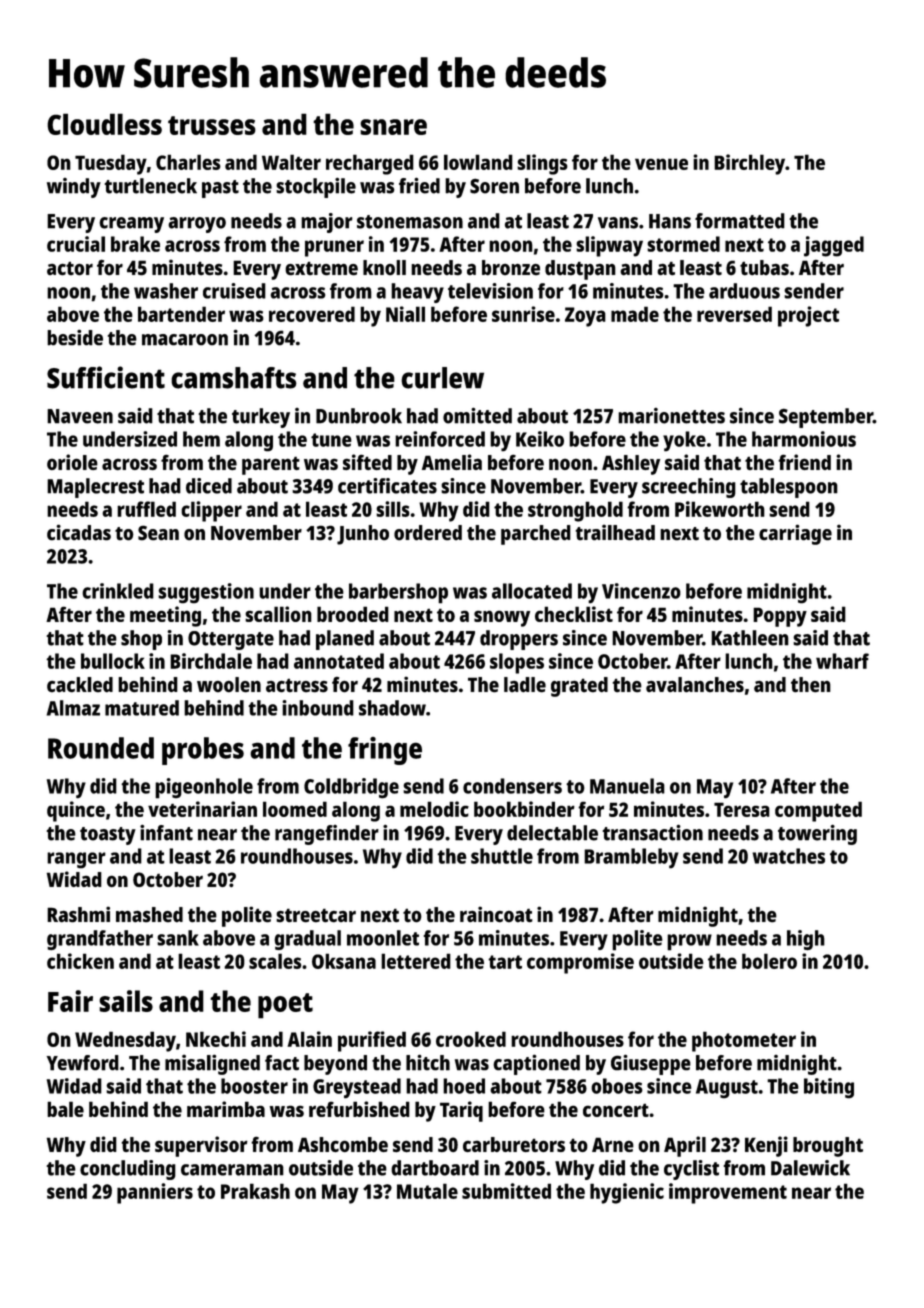  What do you see at coordinates (393, 127) in the screenshot?
I see `snare` at bounding box center [393, 127].
